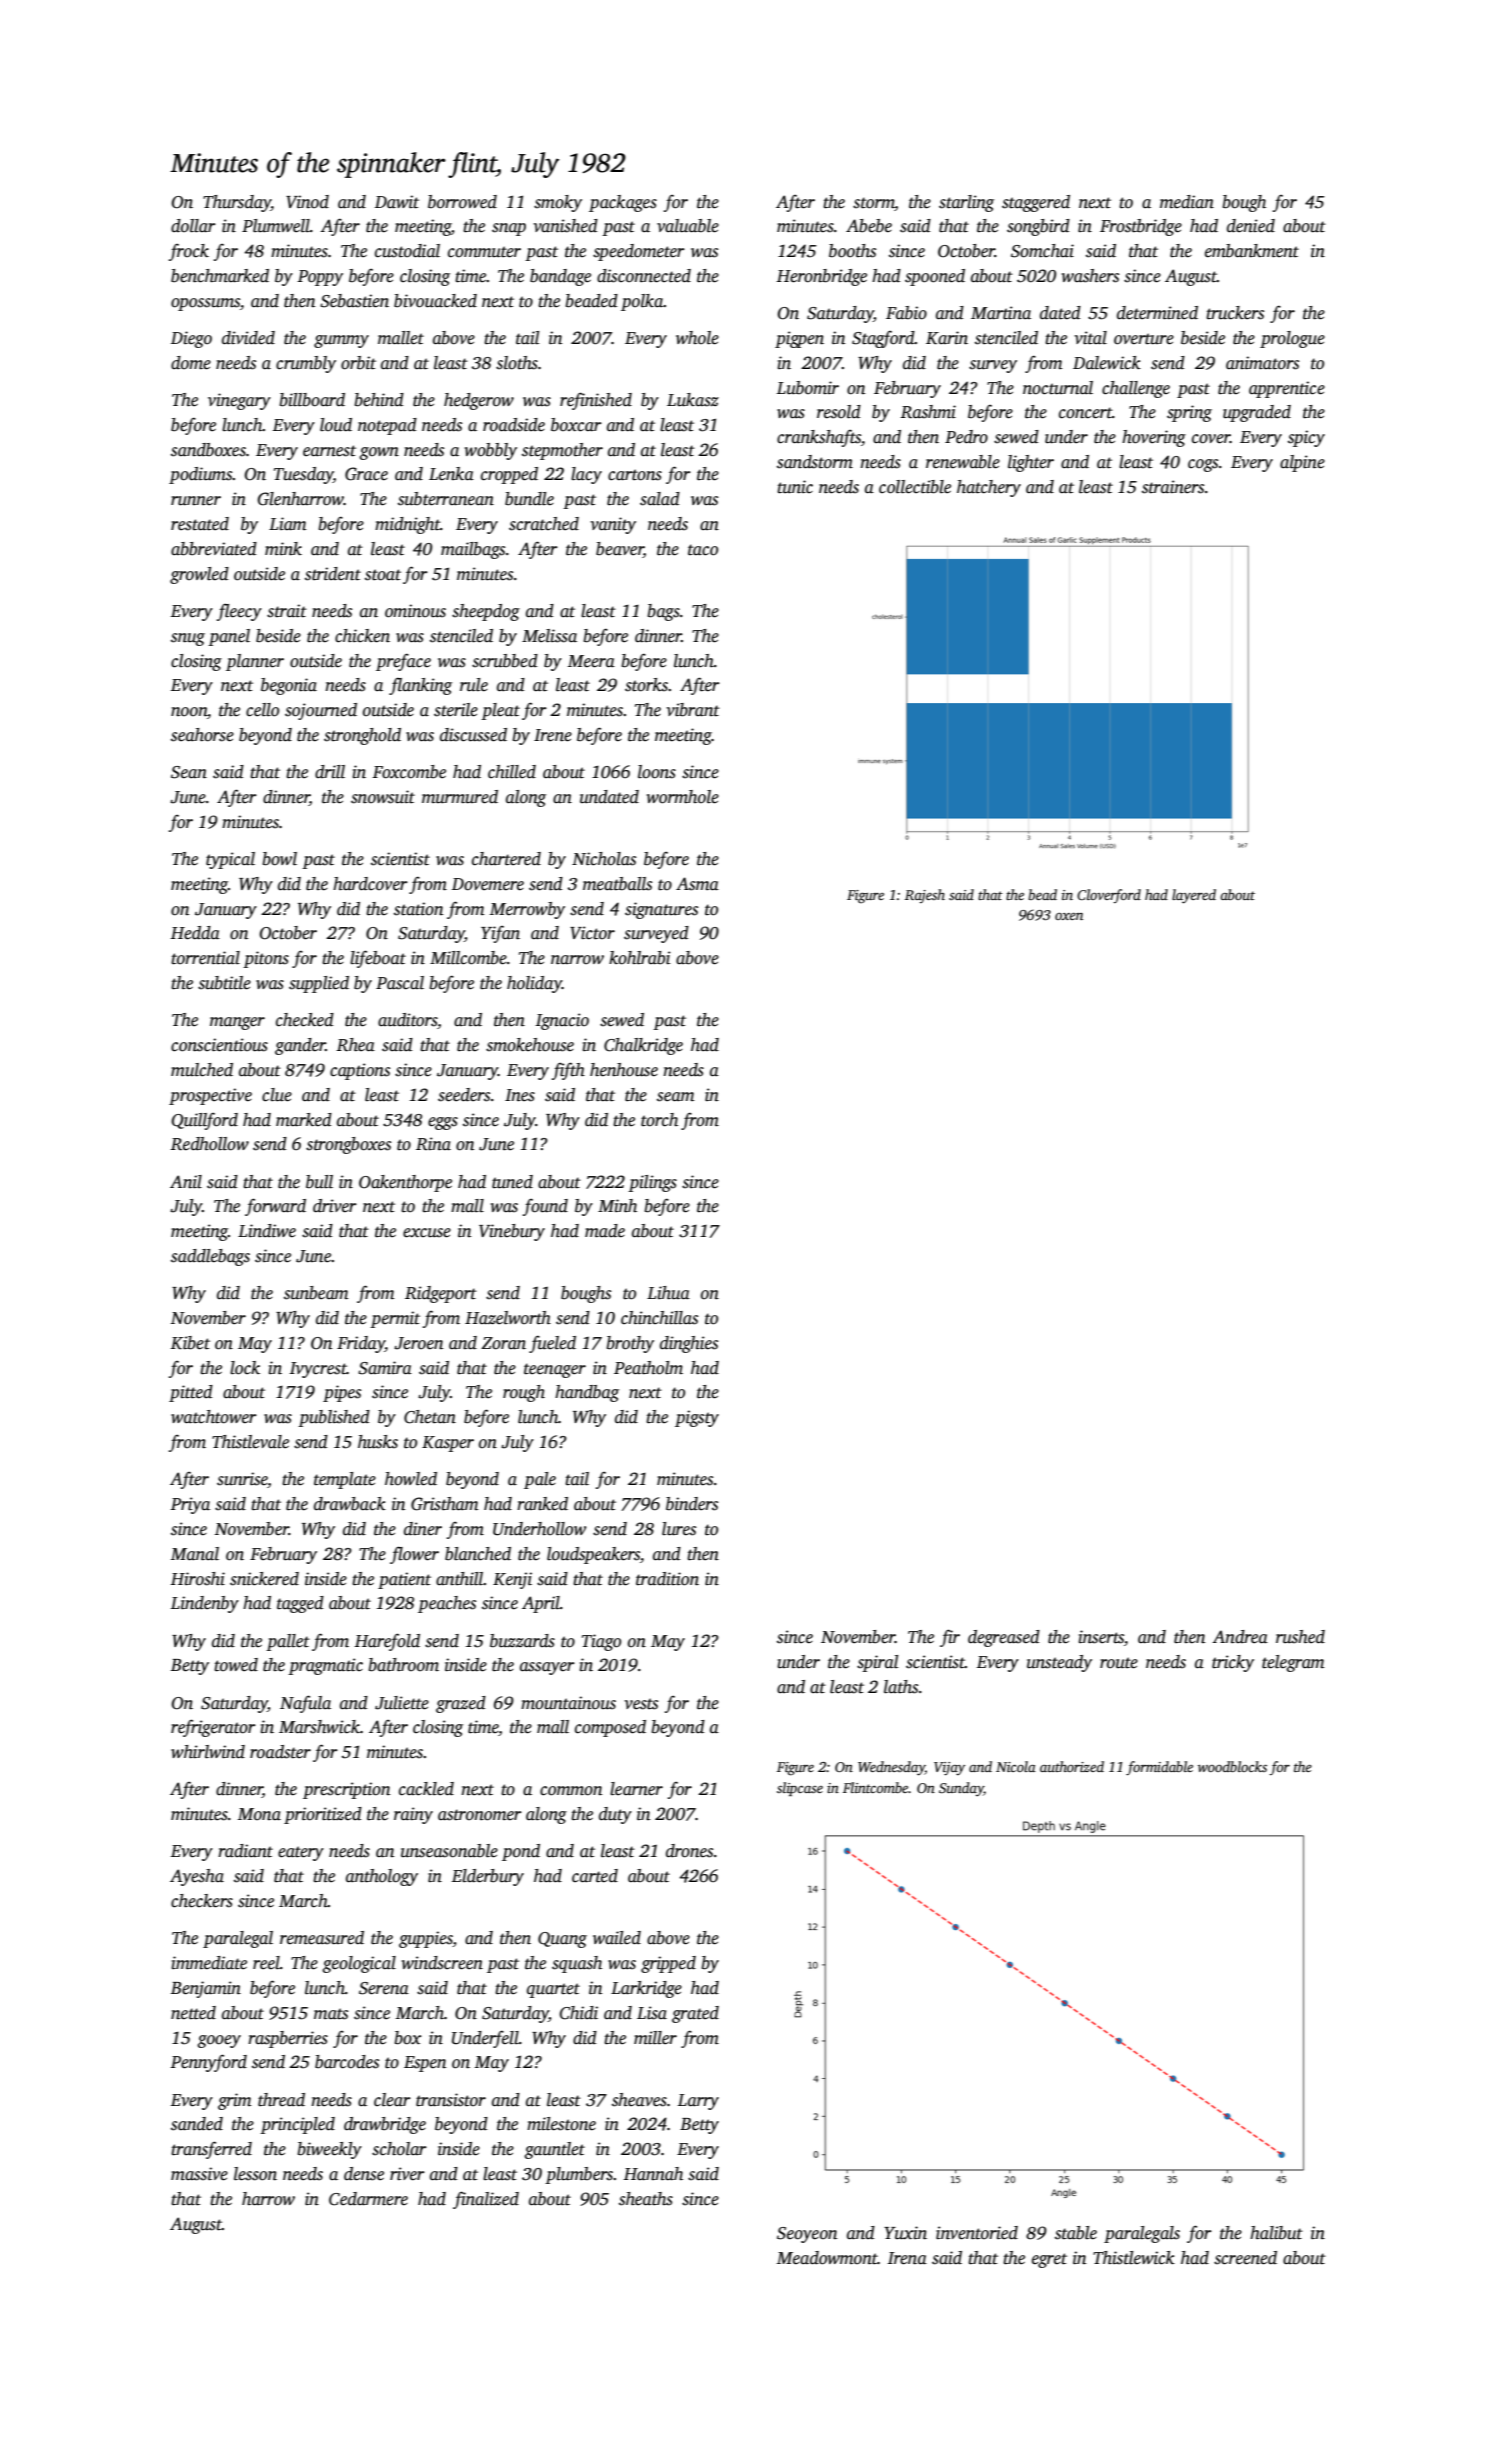 The height and width of the screenshot is (2464, 1496). Describe the element at coordinates (281, 2100) in the screenshot. I see `thread` at that location.
